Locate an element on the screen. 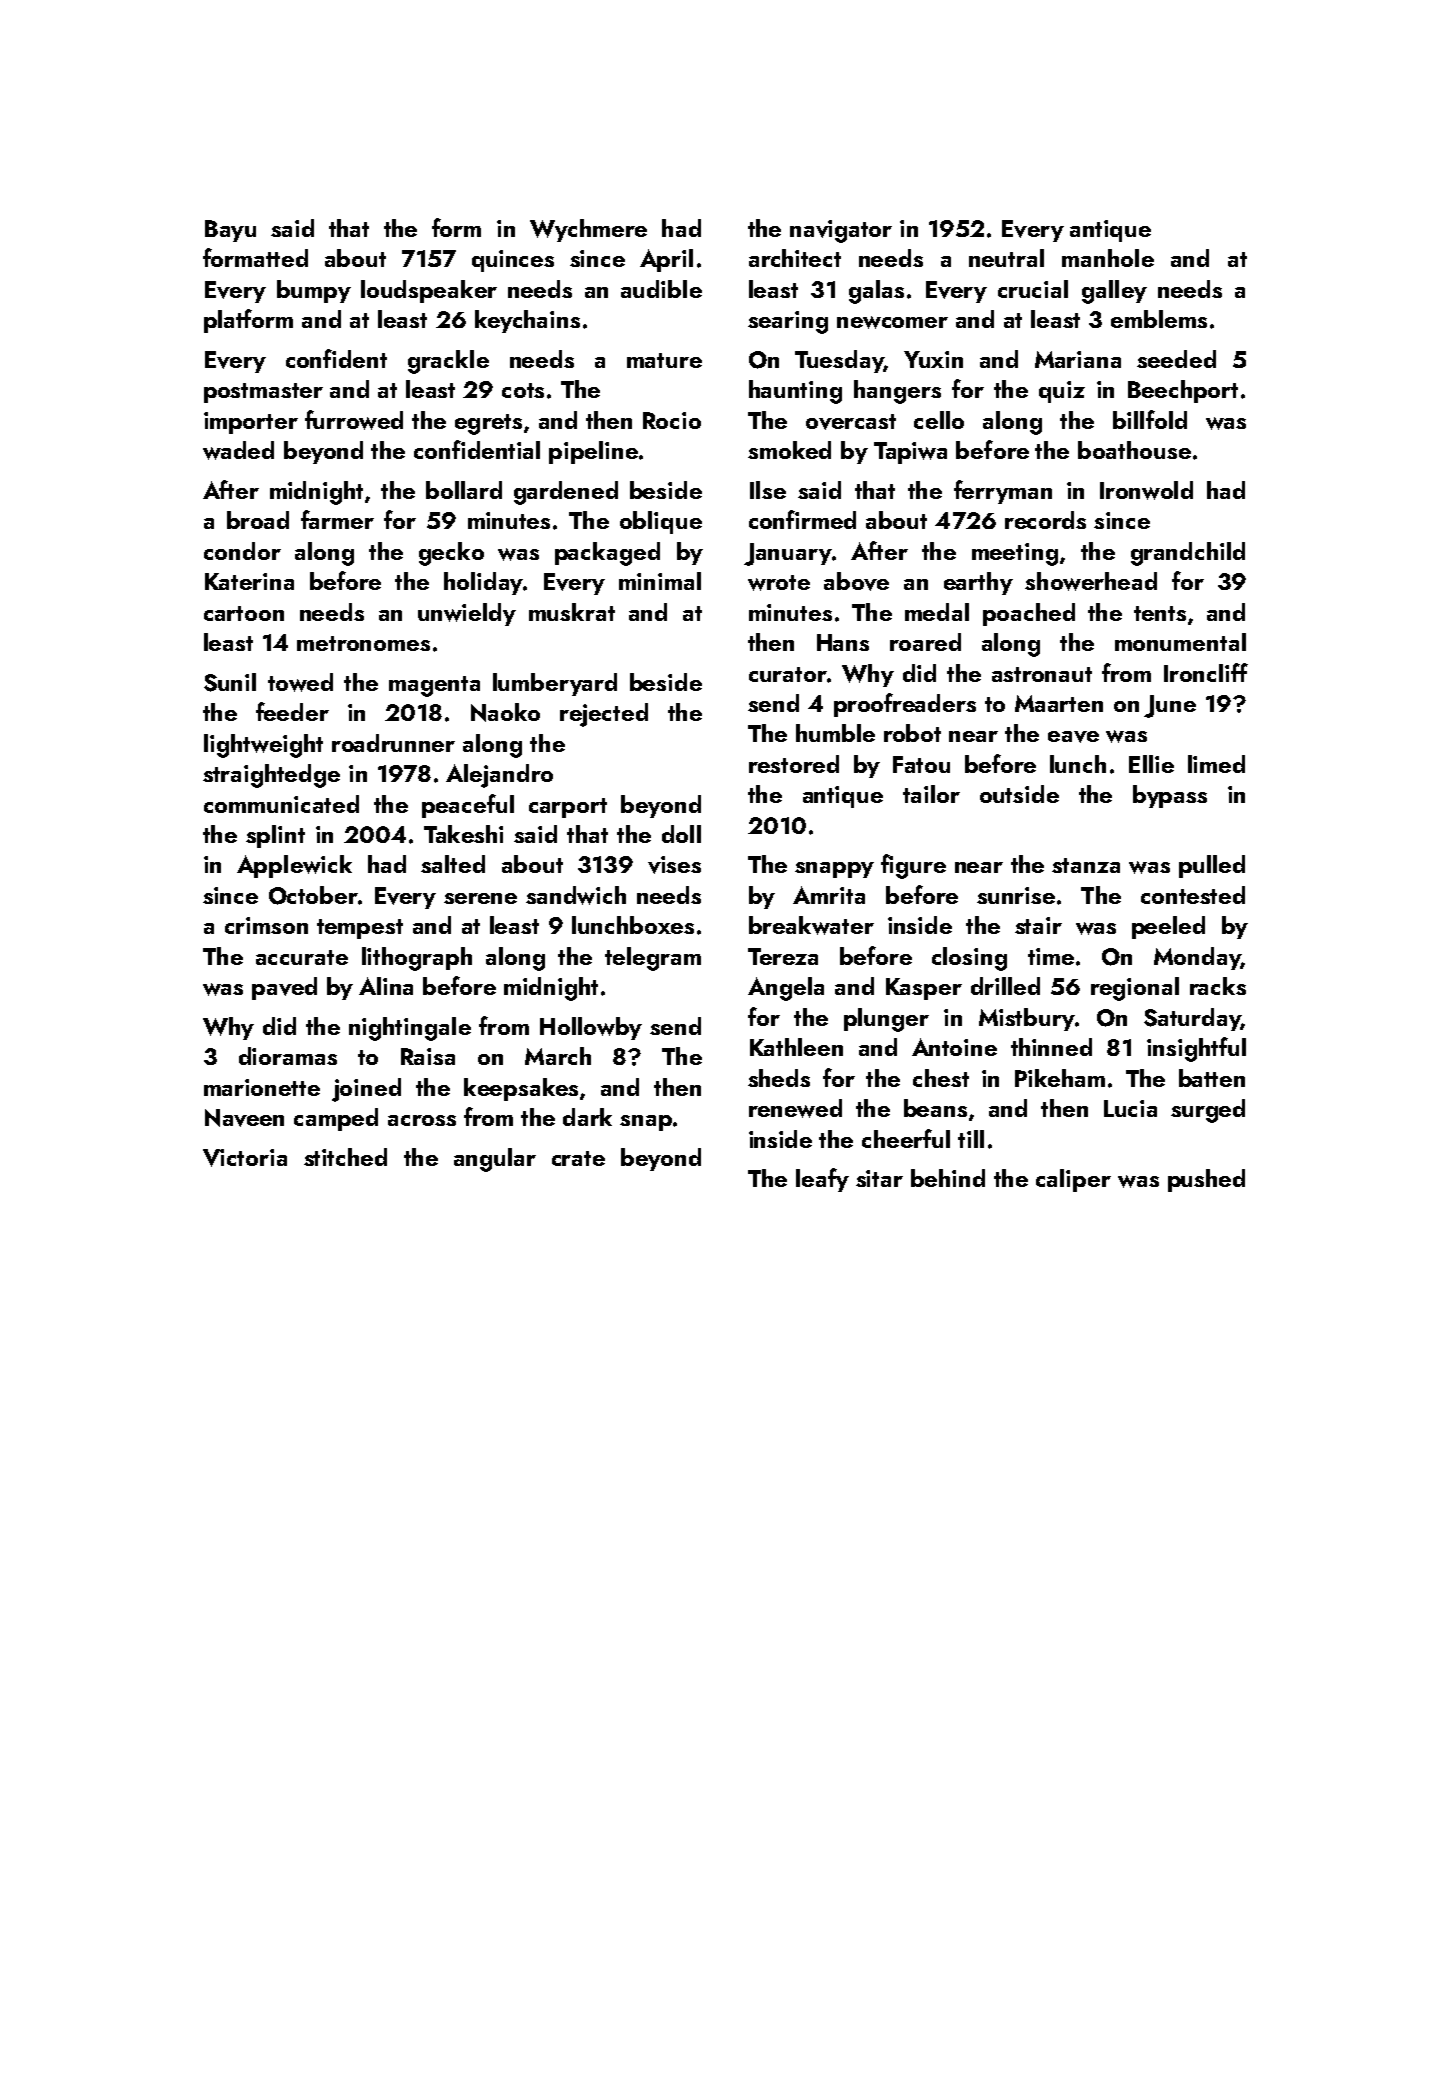 The image size is (1450, 2100). Bayu is located at coordinates (230, 231).
